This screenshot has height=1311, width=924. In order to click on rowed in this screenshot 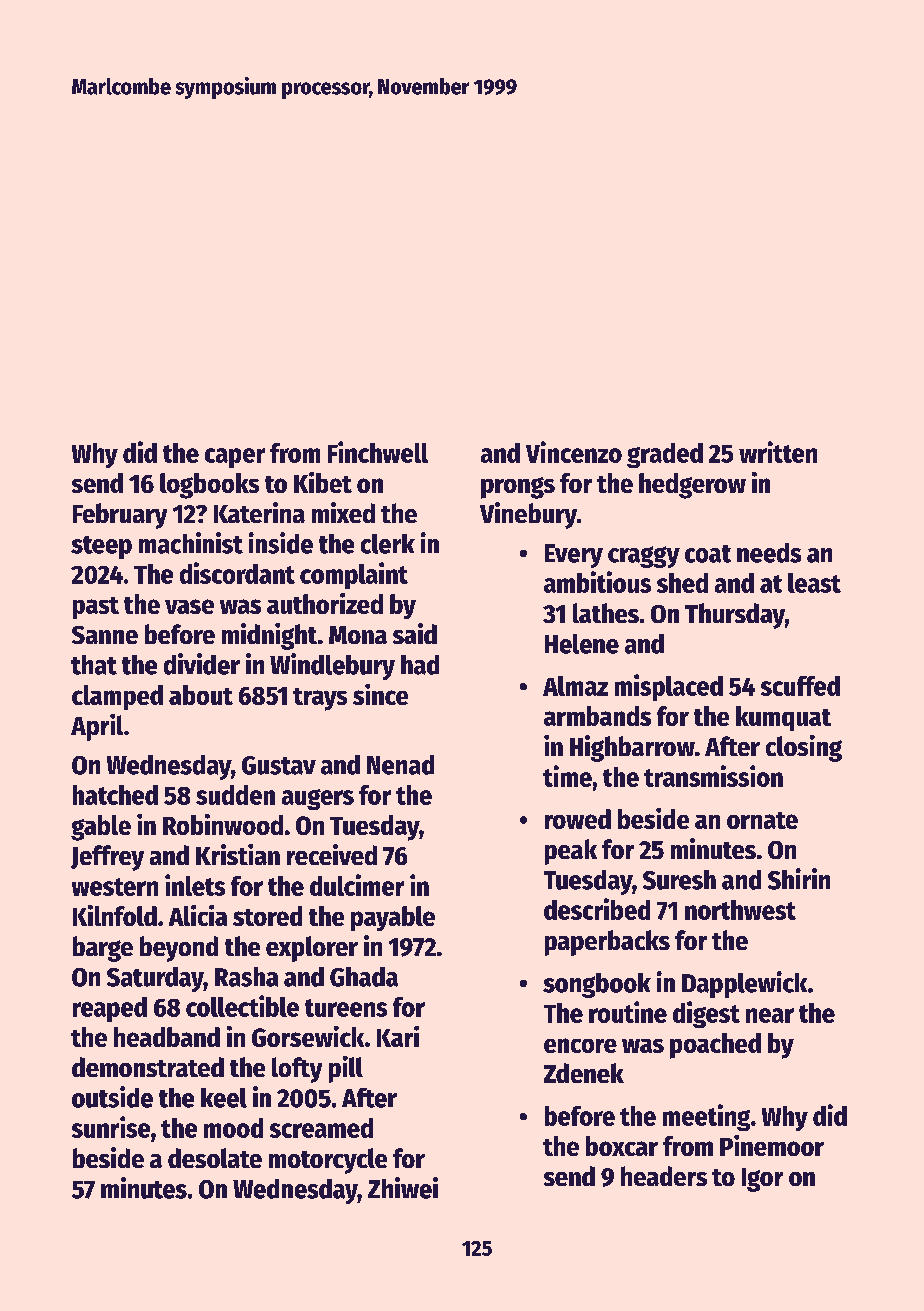, I will do `click(578, 819)`.
